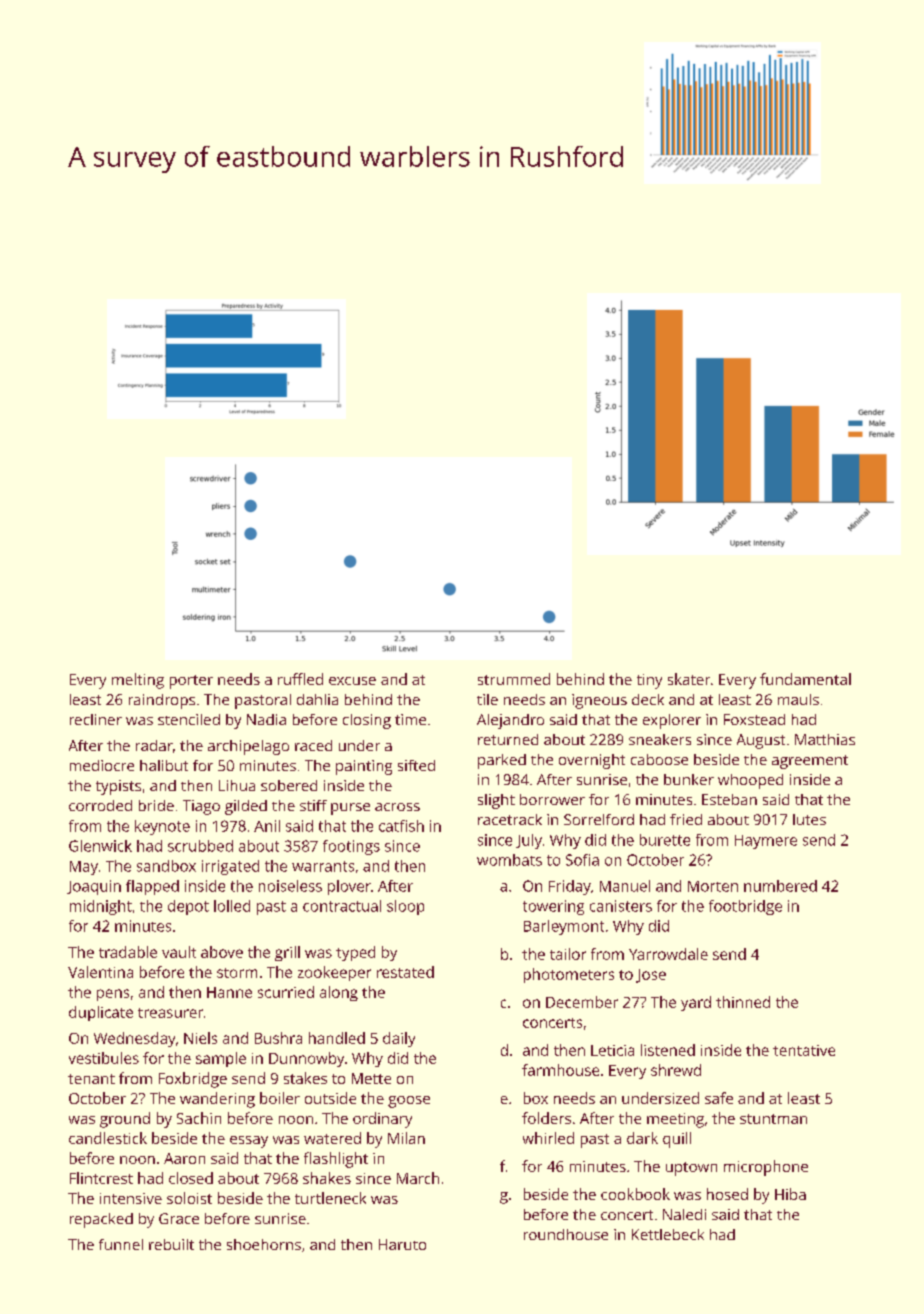 This page has width=924, height=1314. Describe the element at coordinates (232, 906) in the page. I see `lolled` at that location.
